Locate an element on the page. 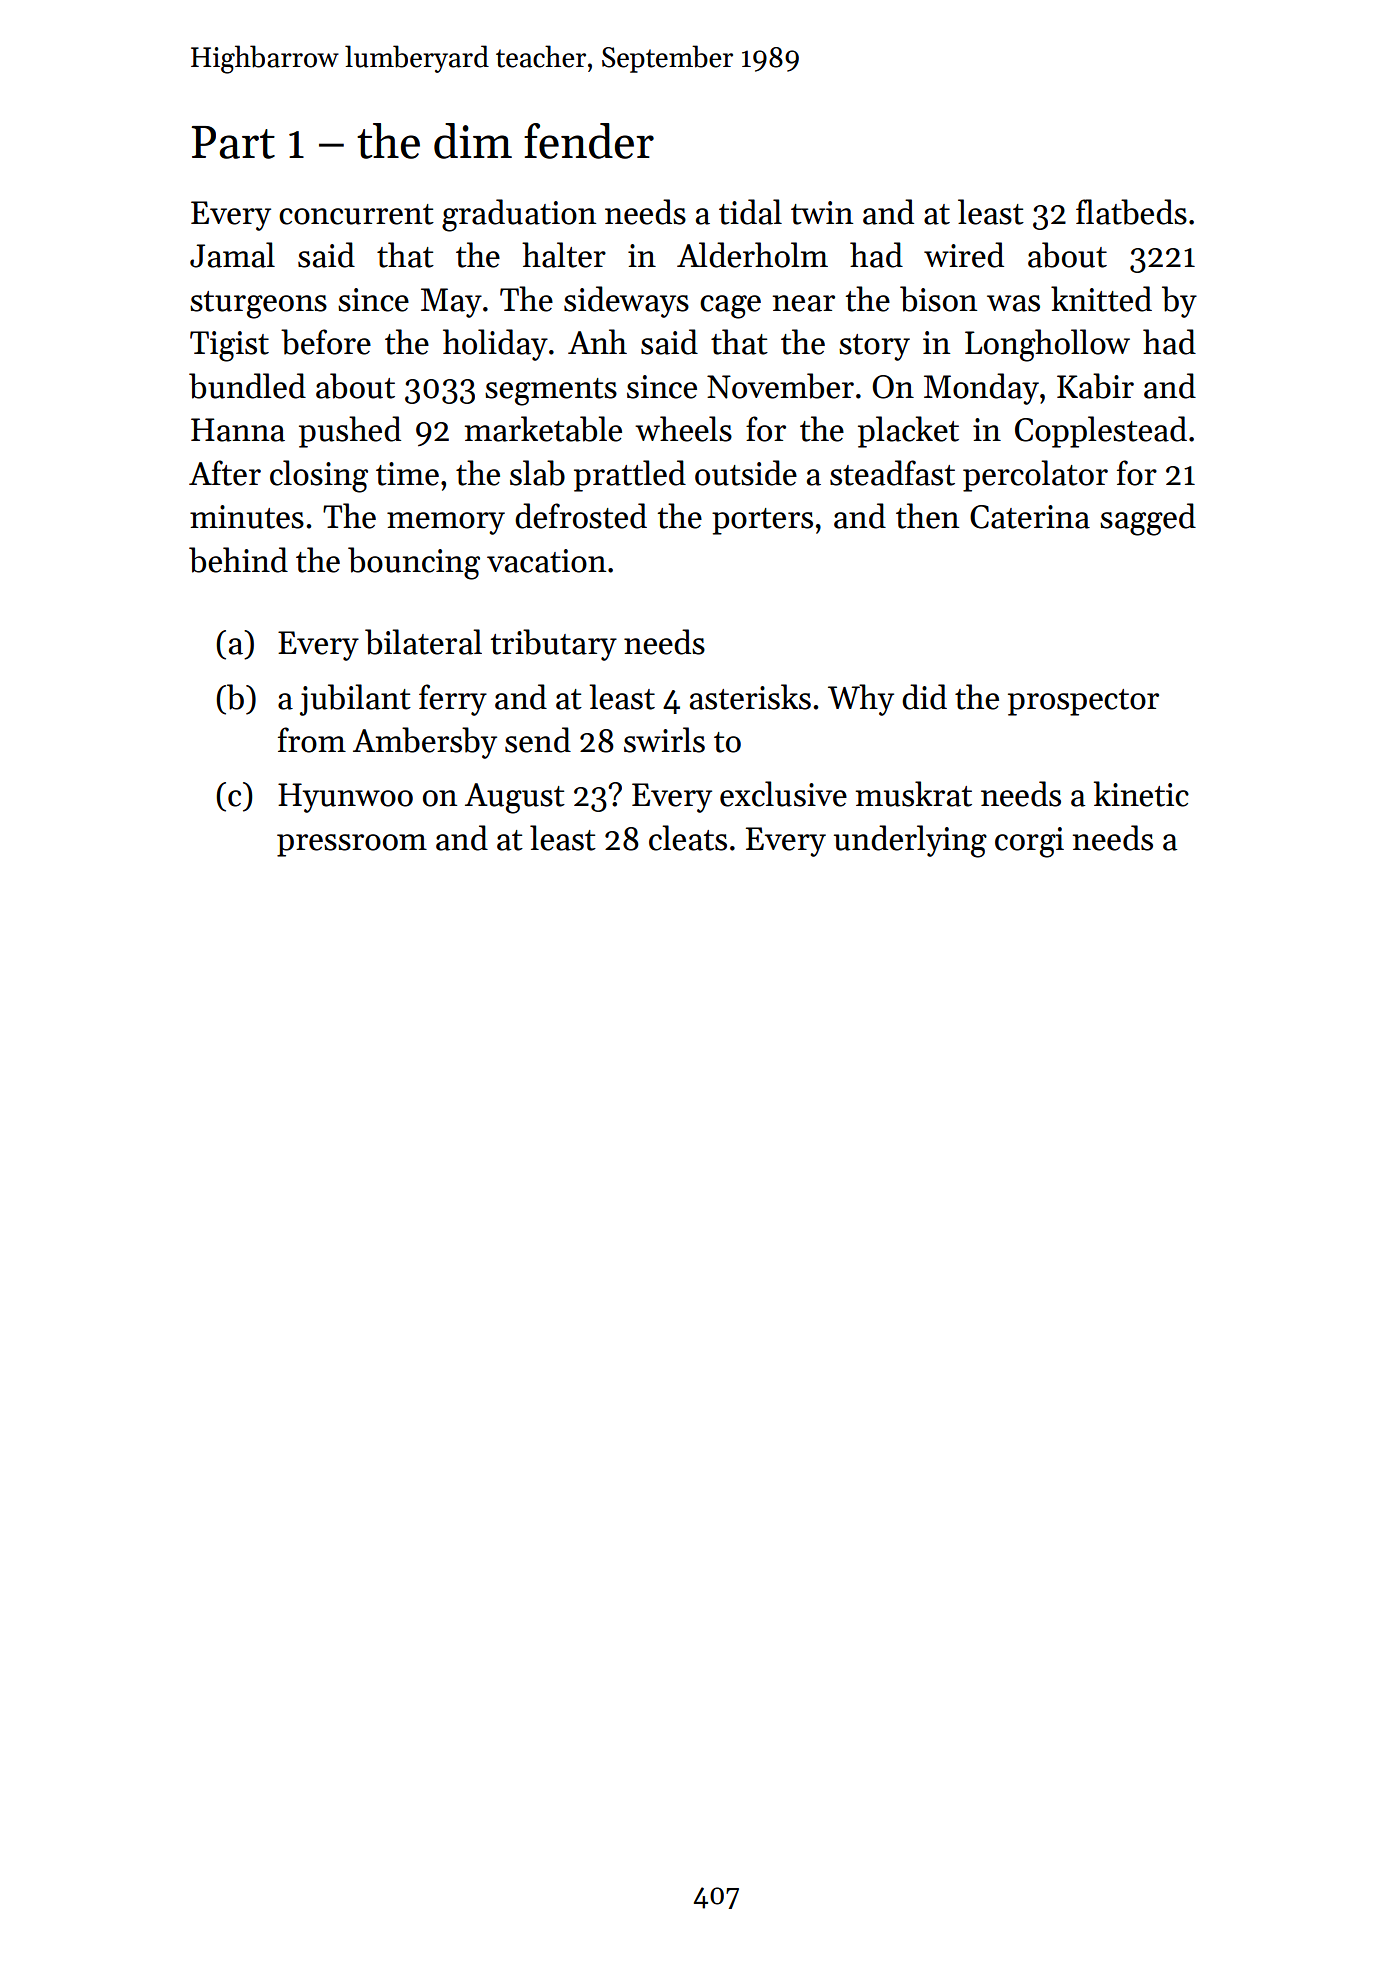  porters is located at coordinates (762, 521).
